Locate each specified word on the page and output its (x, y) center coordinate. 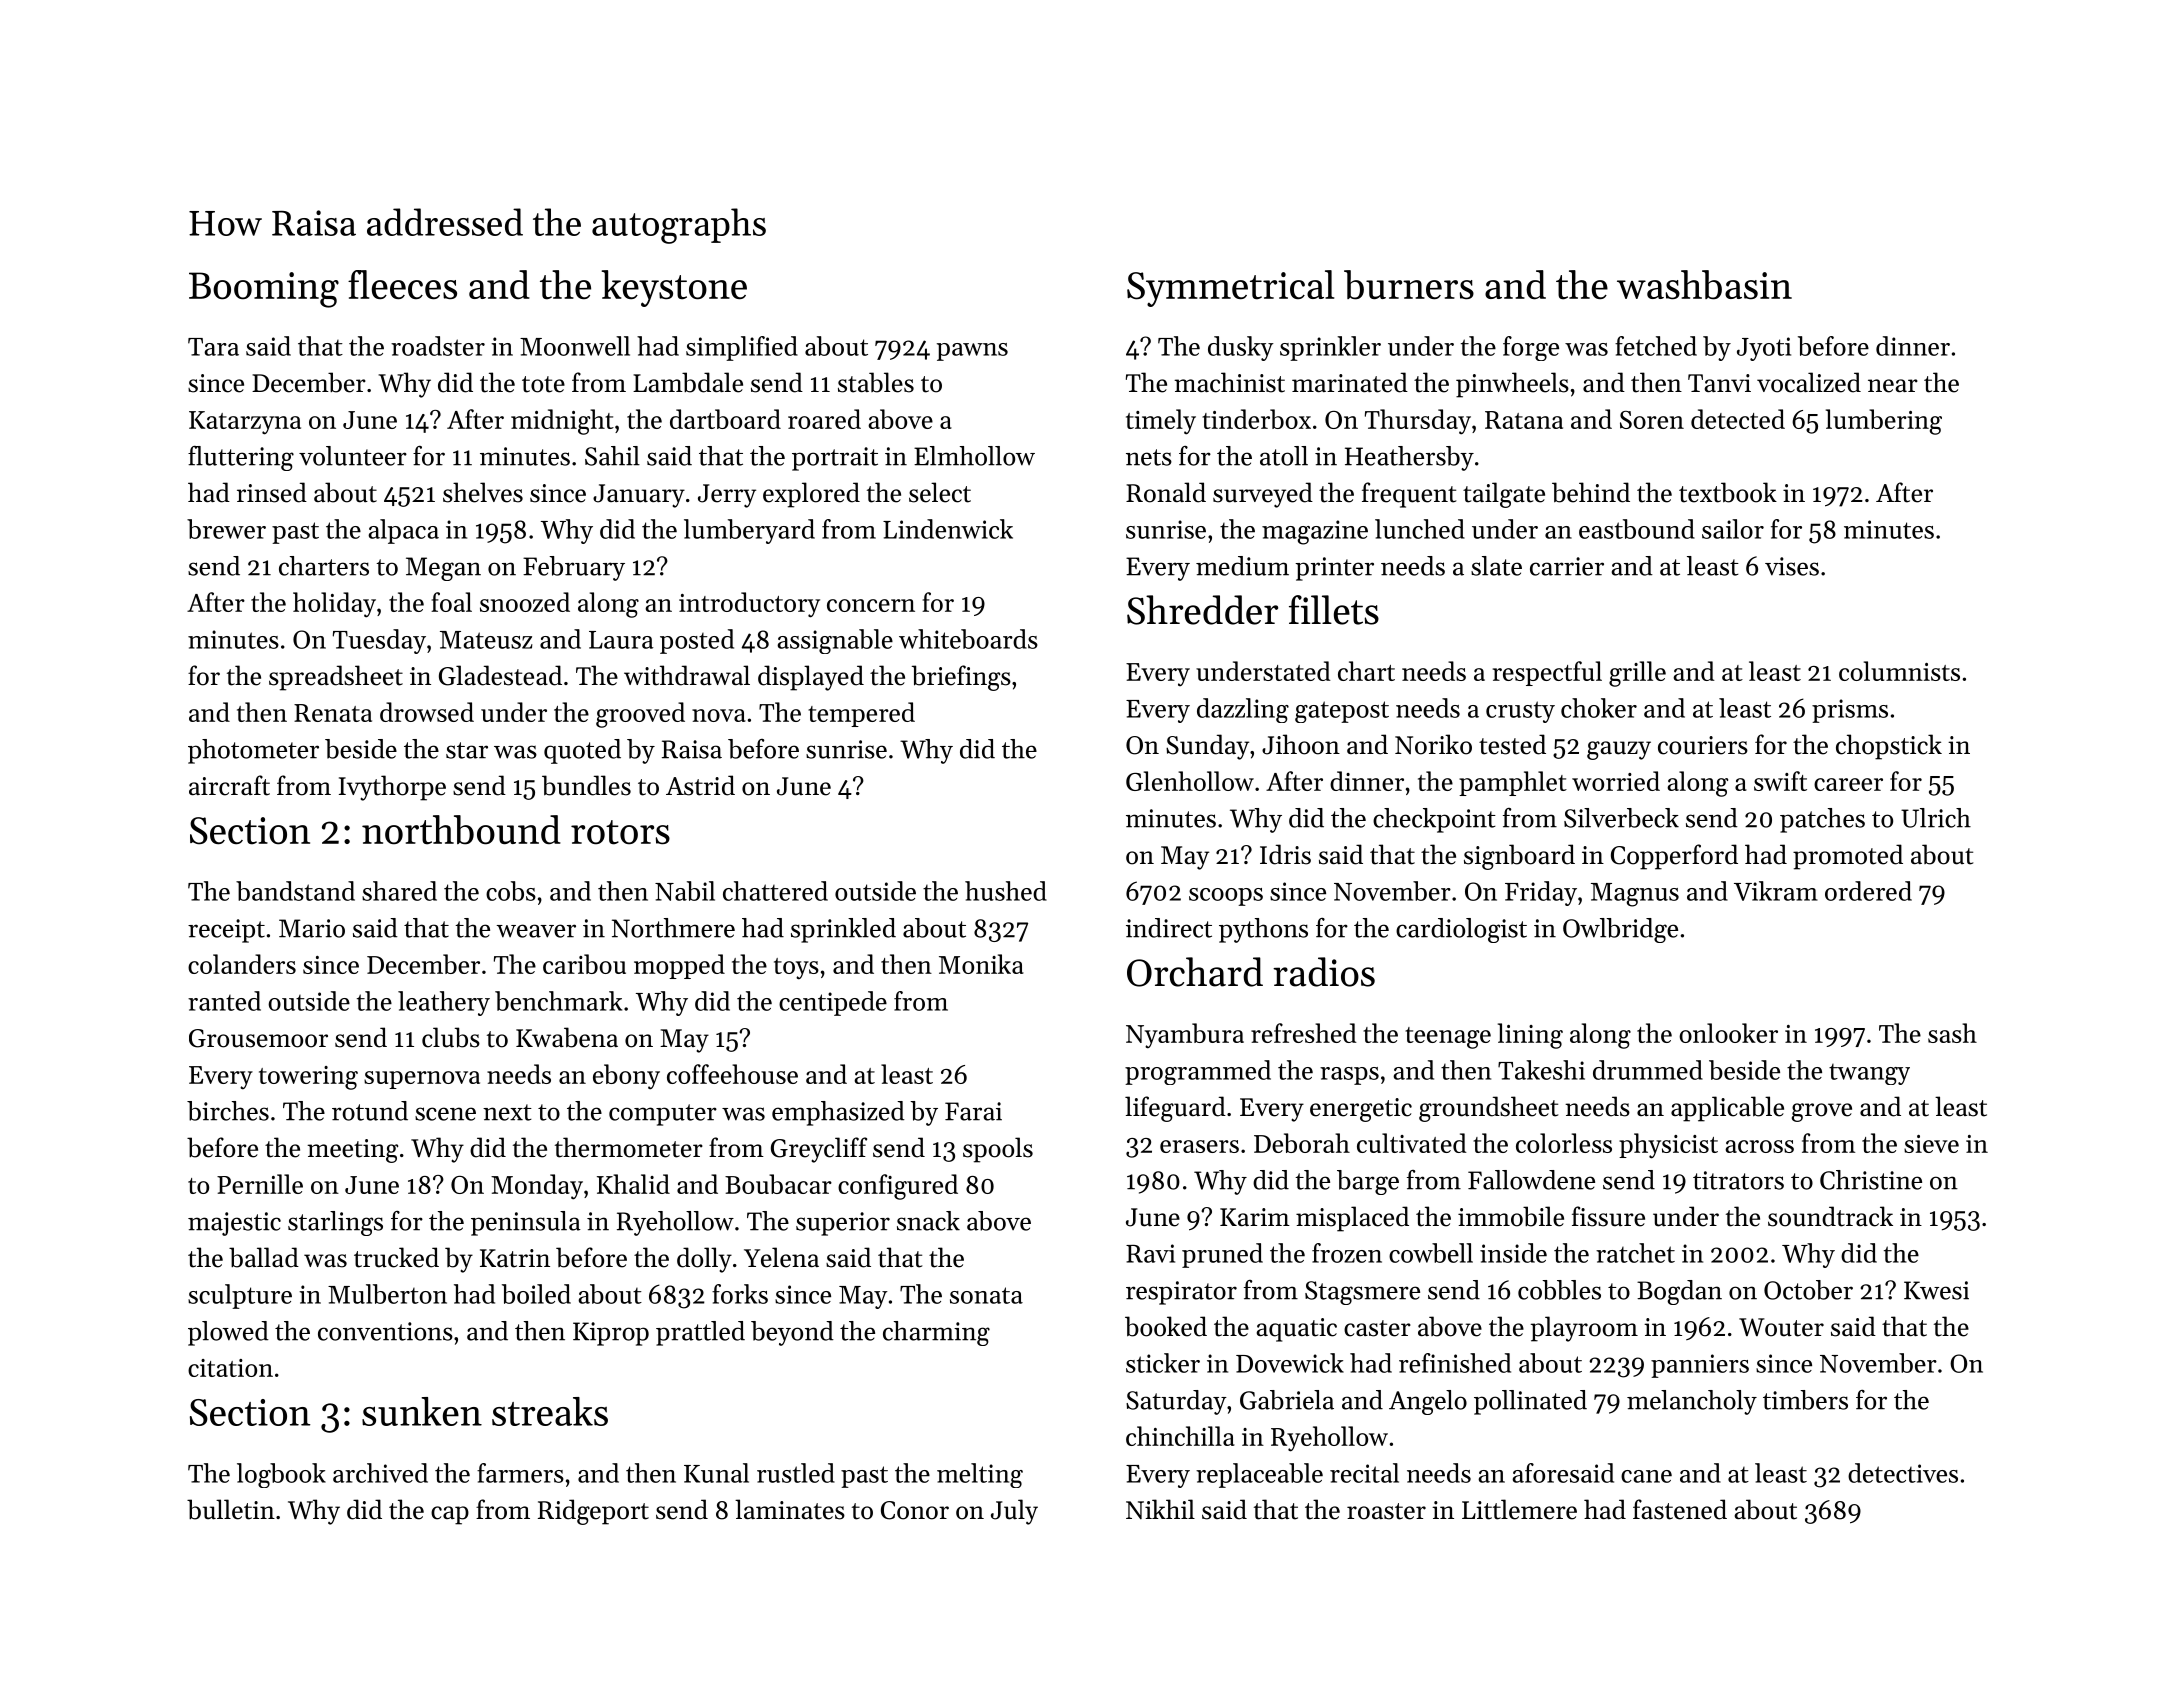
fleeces (402, 285)
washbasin (1704, 285)
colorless (1564, 1143)
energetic (1361, 1110)
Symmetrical (1230, 288)
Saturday (1176, 1402)
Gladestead (500, 675)
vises (1792, 566)
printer (1334, 569)
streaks (550, 1411)
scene (445, 1114)
